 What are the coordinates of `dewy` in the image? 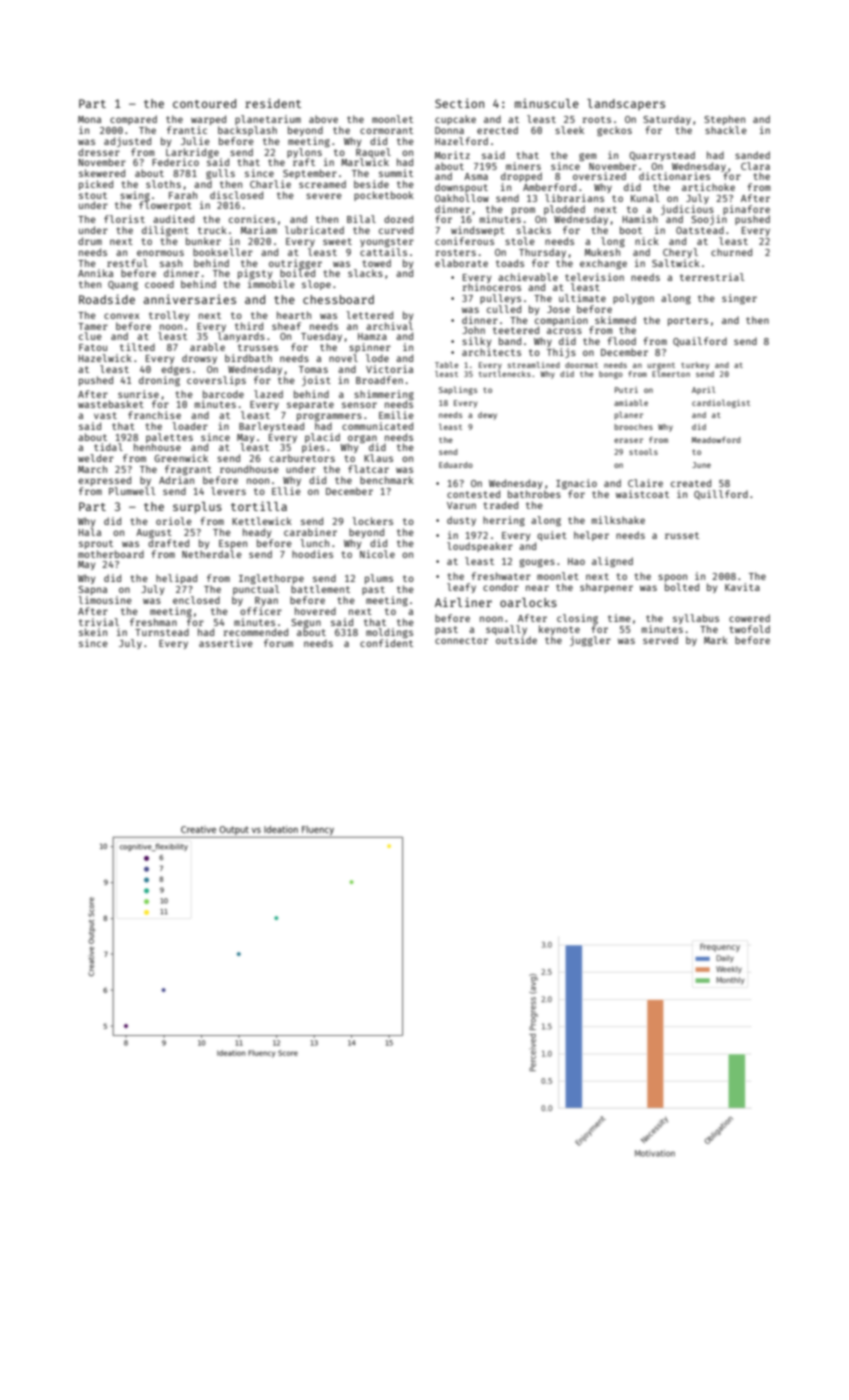 It's located at (487, 416).
